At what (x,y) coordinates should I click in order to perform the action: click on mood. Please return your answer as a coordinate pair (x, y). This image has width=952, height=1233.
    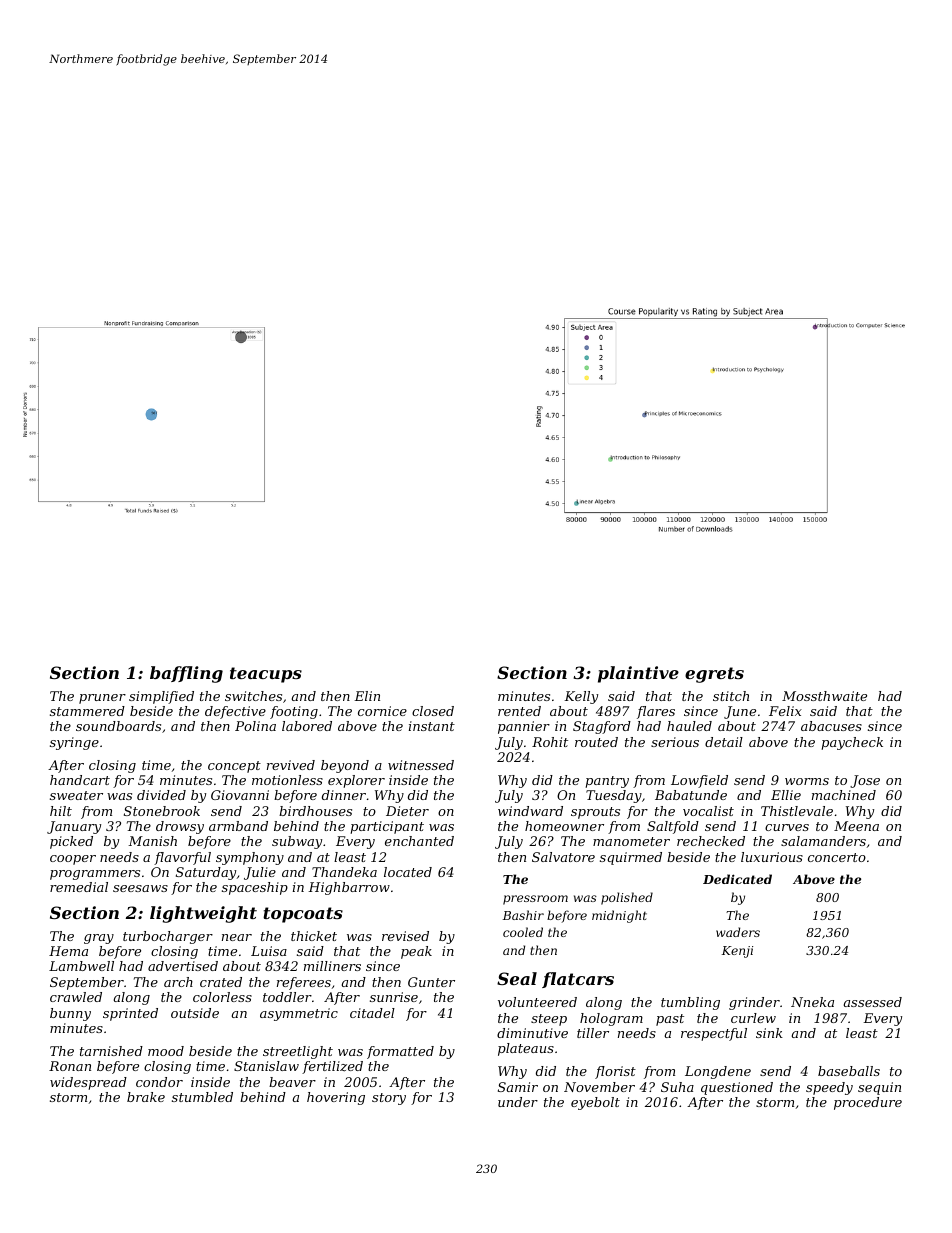
    Looking at the image, I should click on (166, 1051).
